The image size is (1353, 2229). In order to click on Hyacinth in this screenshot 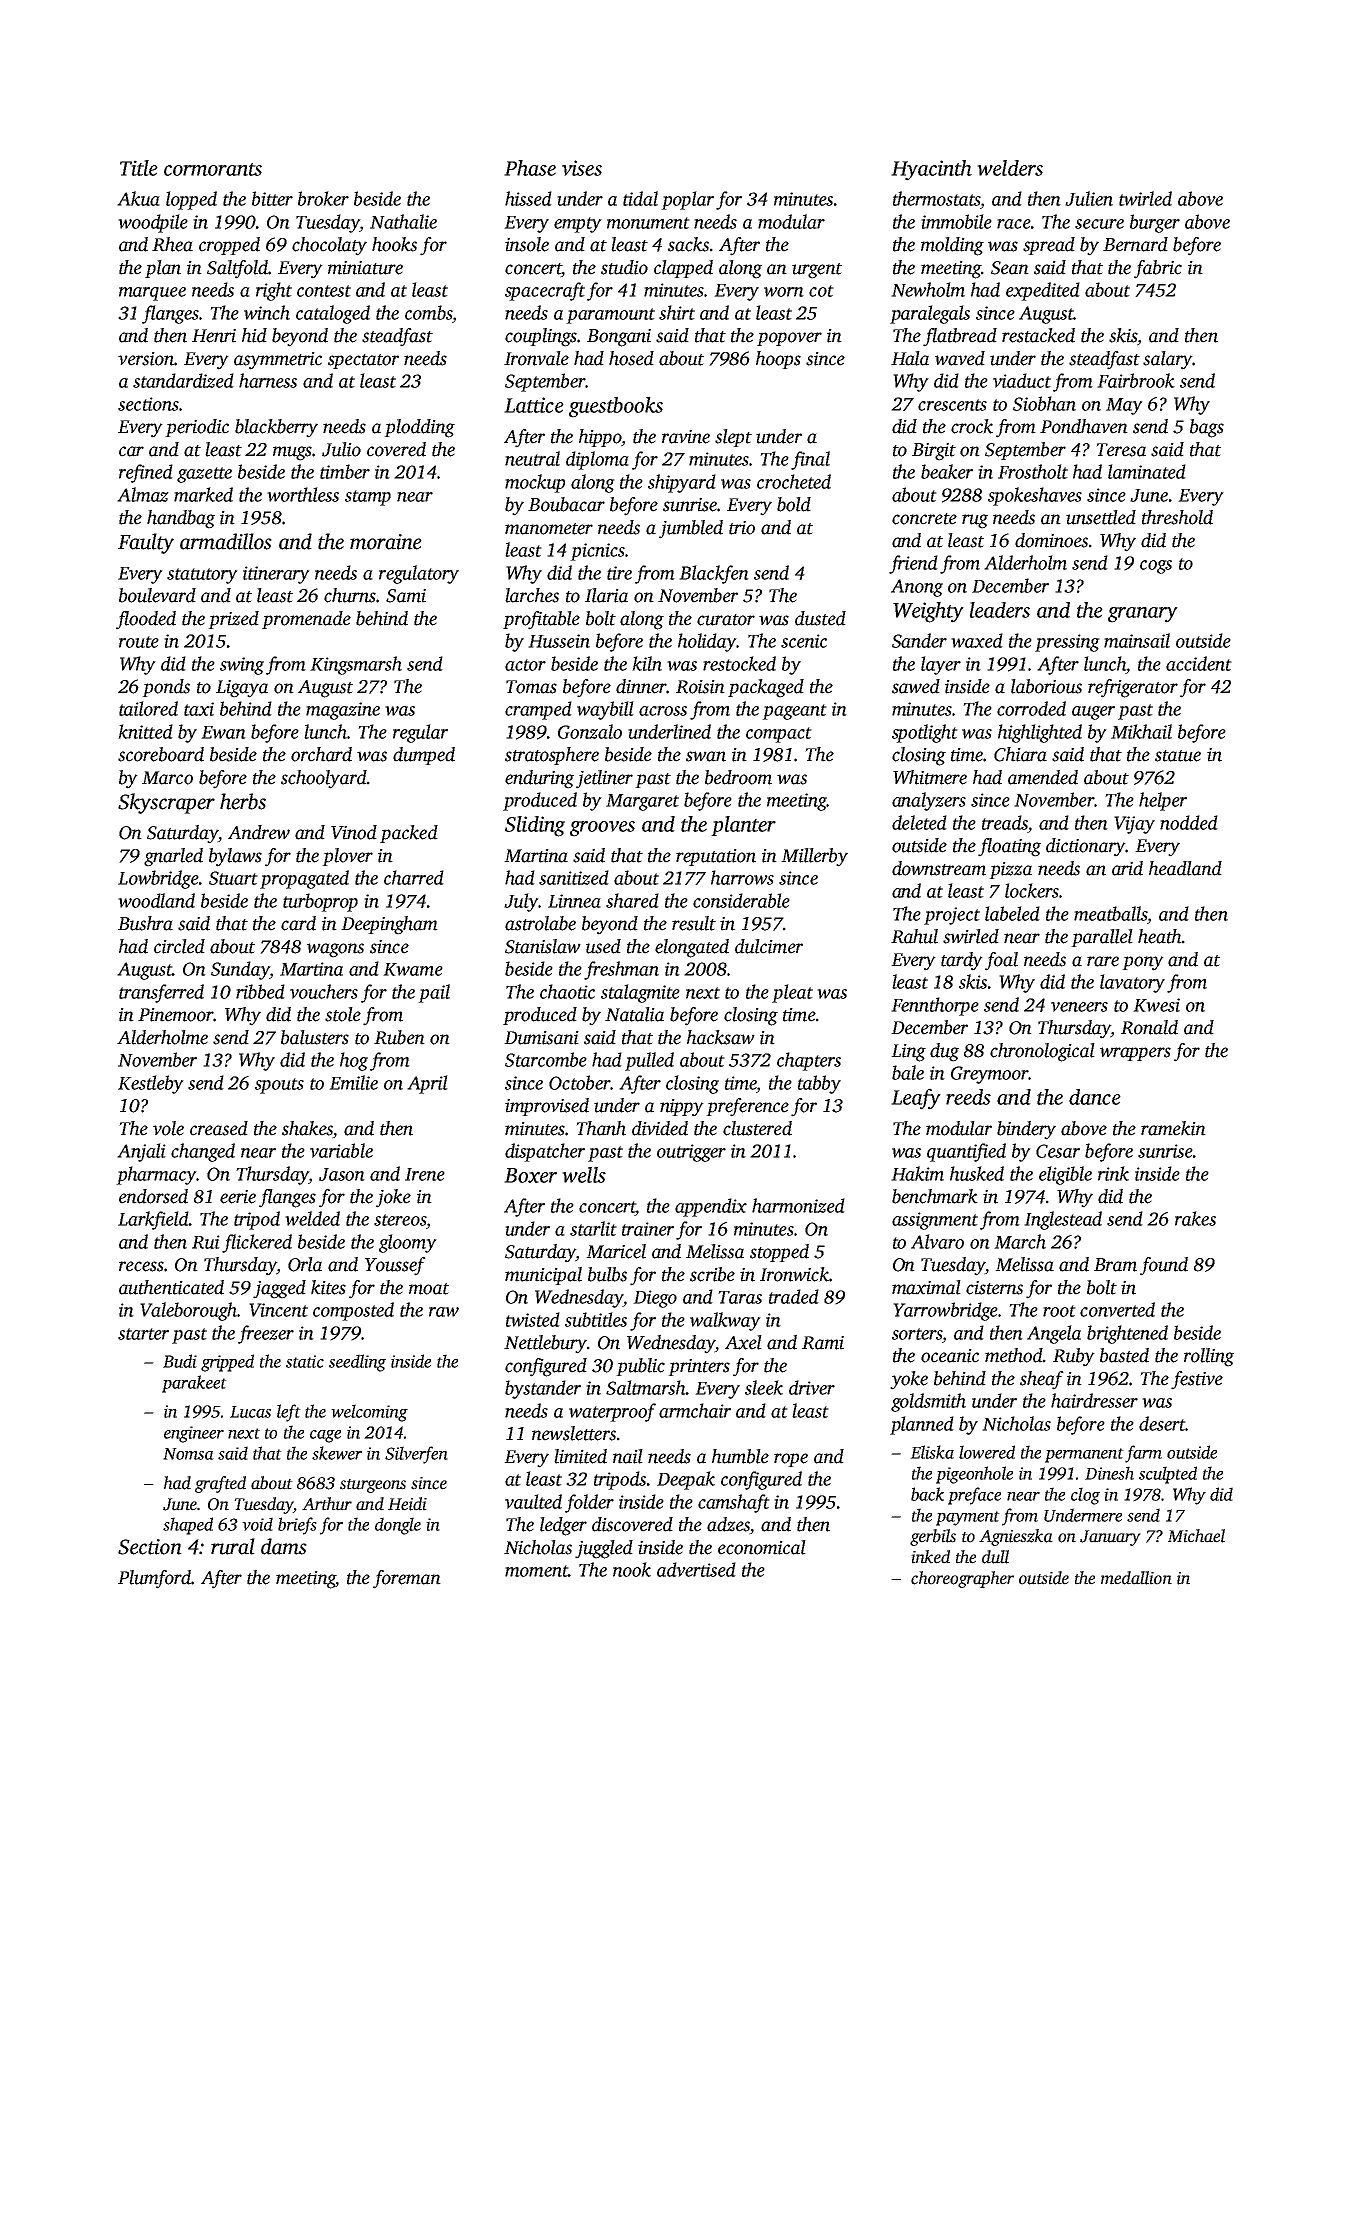, I will do `click(931, 170)`.
